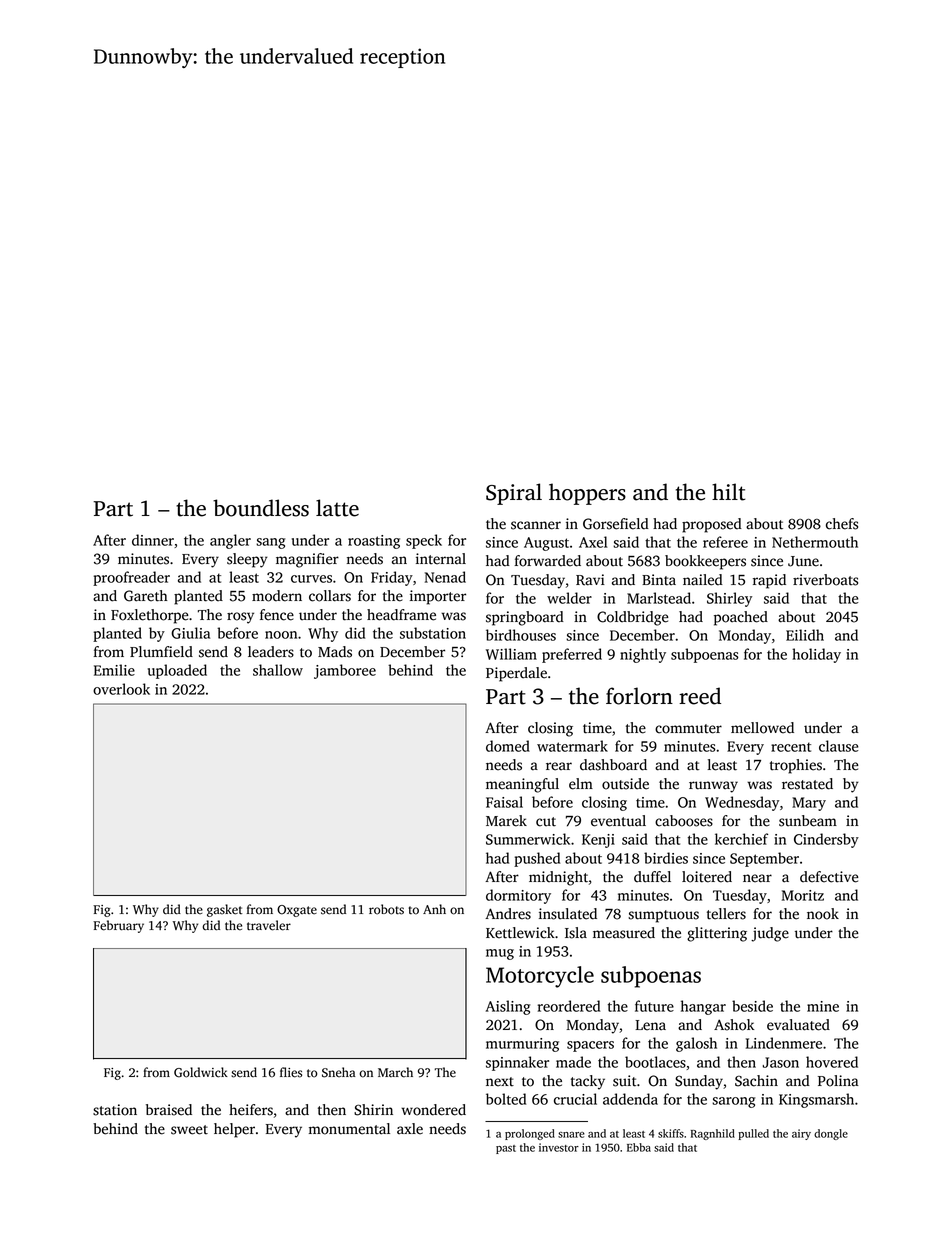  What do you see at coordinates (707, 877) in the page?
I see `loitered` at bounding box center [707, 877].
